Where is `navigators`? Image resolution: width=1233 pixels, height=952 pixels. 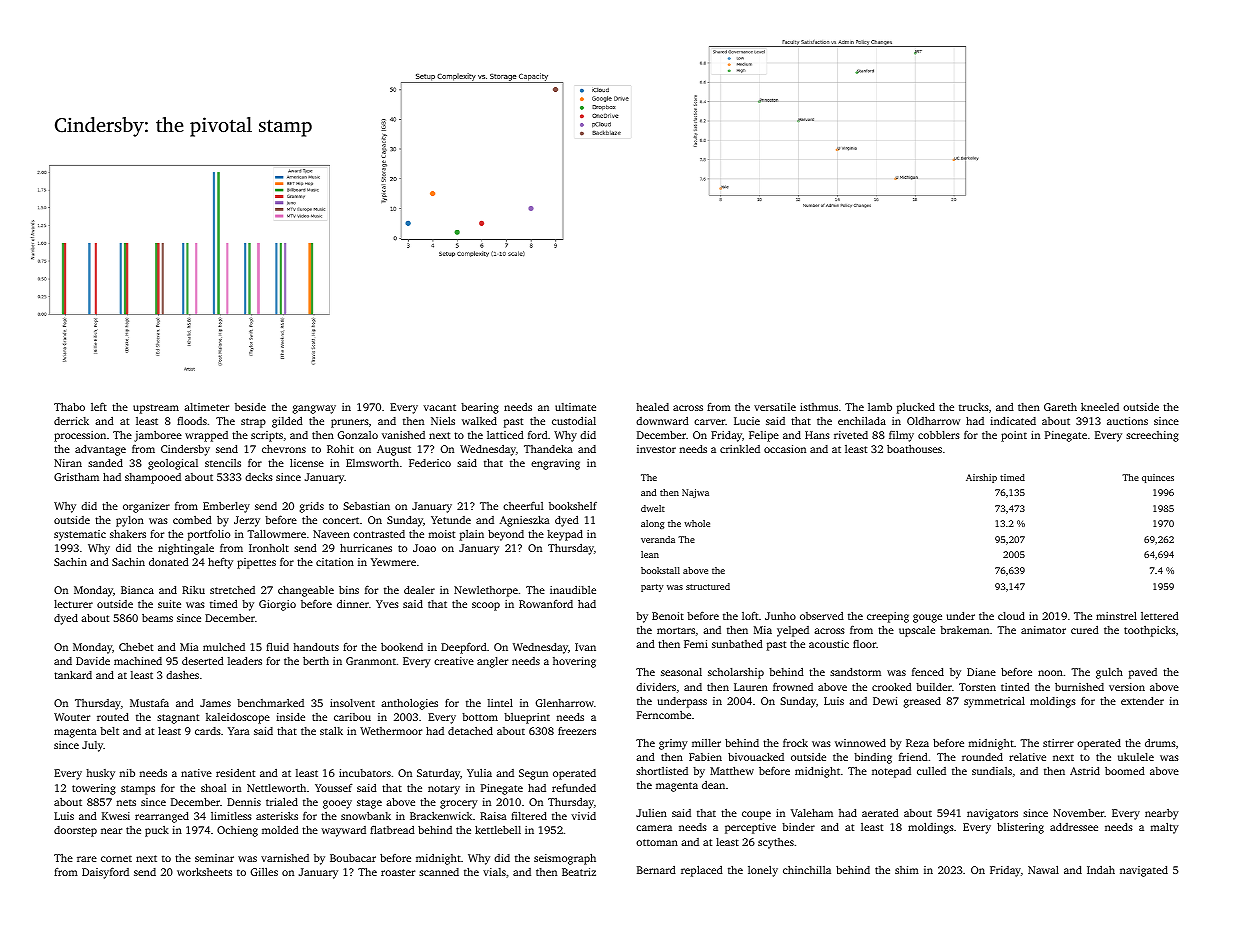 navigators is located at coordinates (992, 814).
